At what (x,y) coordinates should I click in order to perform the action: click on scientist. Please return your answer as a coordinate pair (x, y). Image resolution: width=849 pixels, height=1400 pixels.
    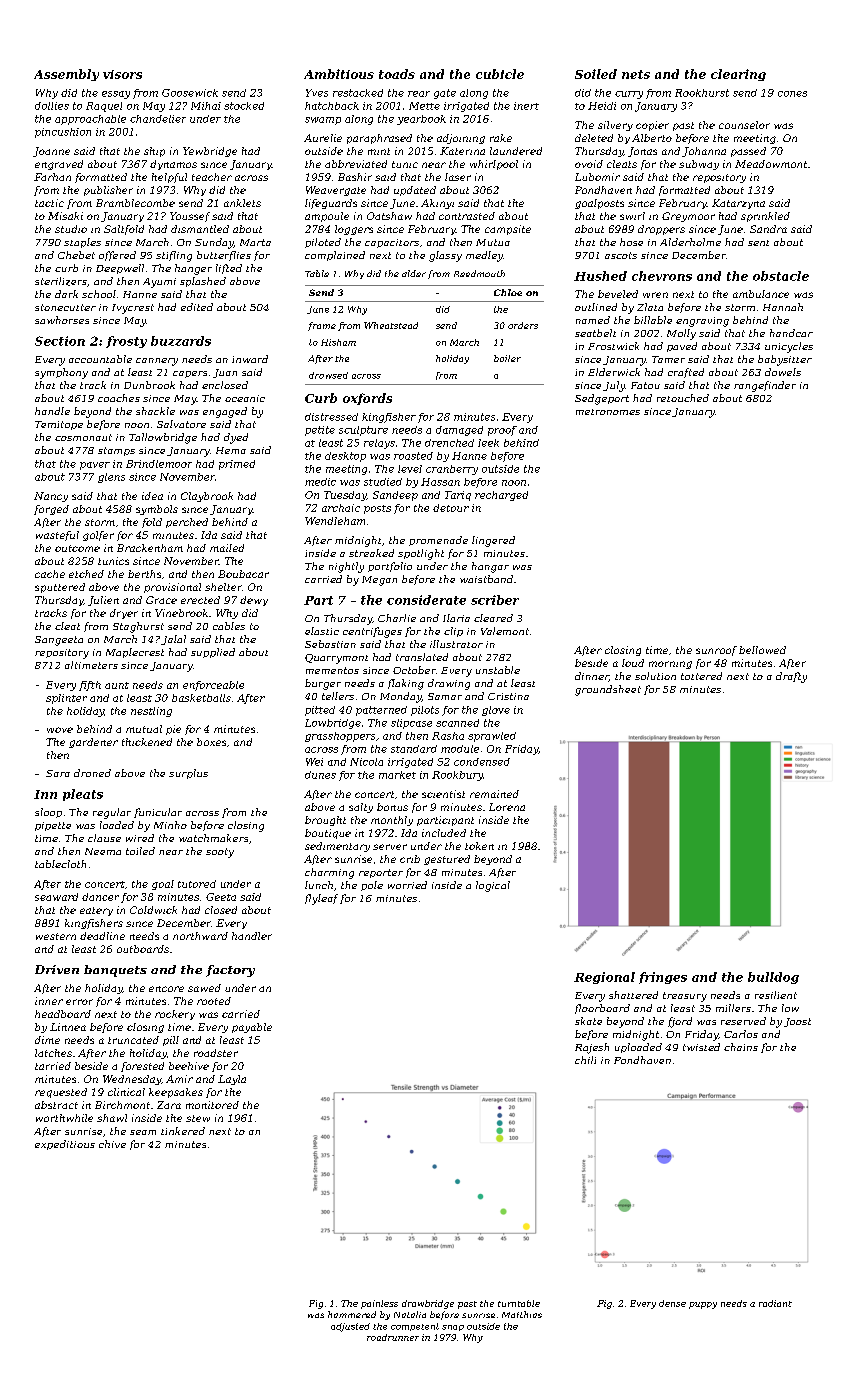
    Looking at the image, I should click on (443, 794).
